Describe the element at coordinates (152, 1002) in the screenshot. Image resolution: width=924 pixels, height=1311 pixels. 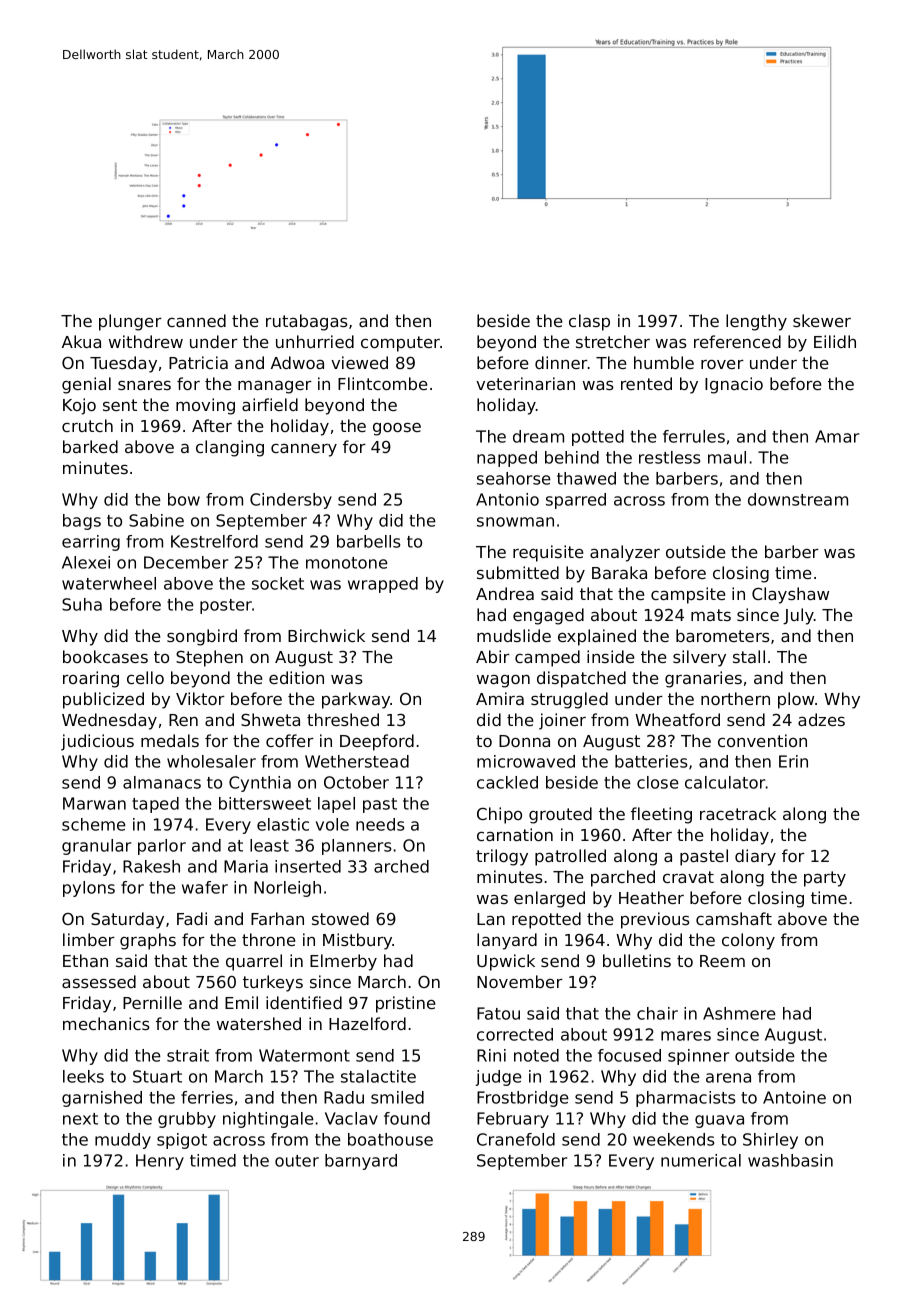
I see `Pernille` at that location.
